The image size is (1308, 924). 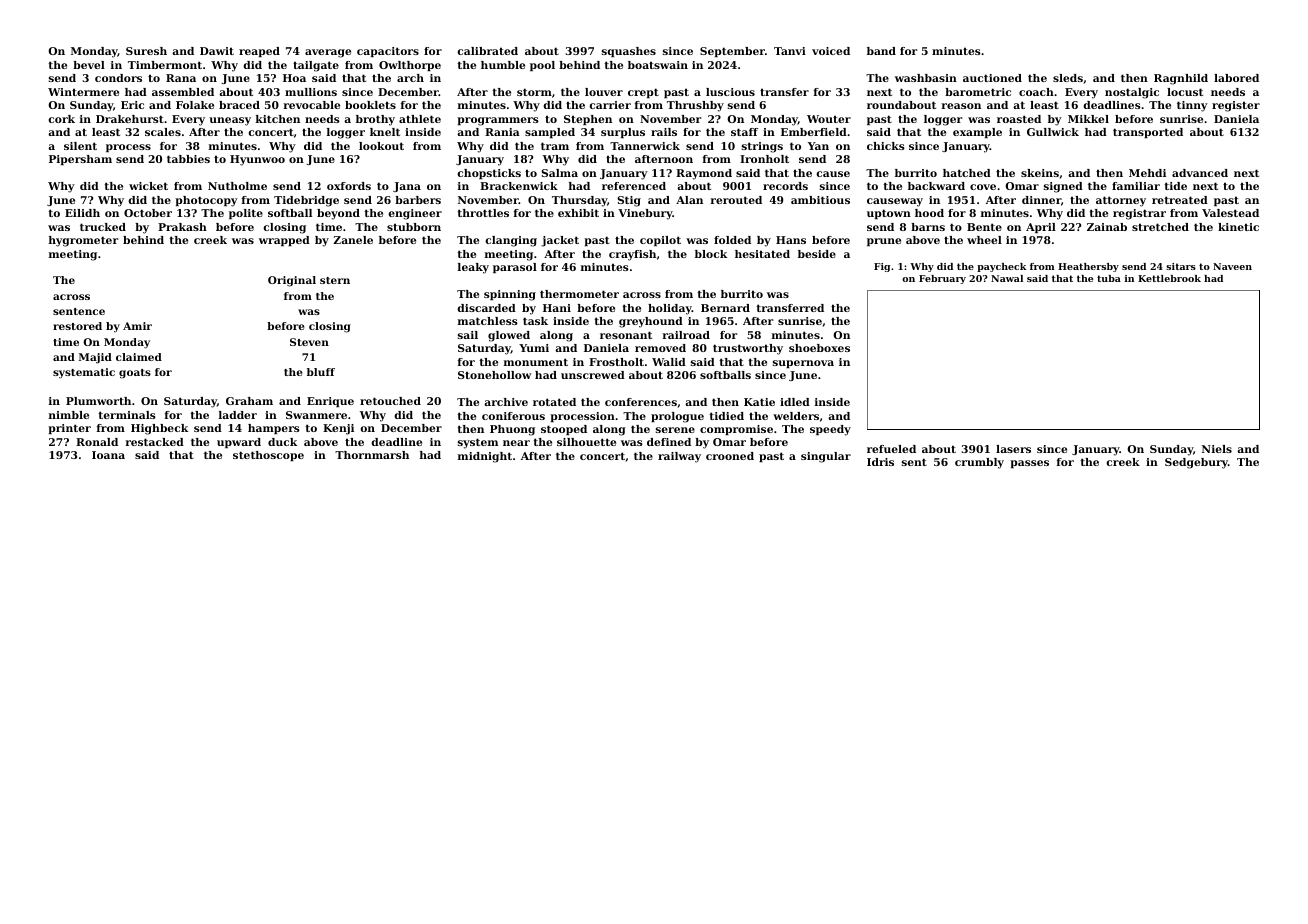 What do you see at coordinates (108, 455) in the screenshot?
I see `Ioana` at bounding box center [108, 455].
